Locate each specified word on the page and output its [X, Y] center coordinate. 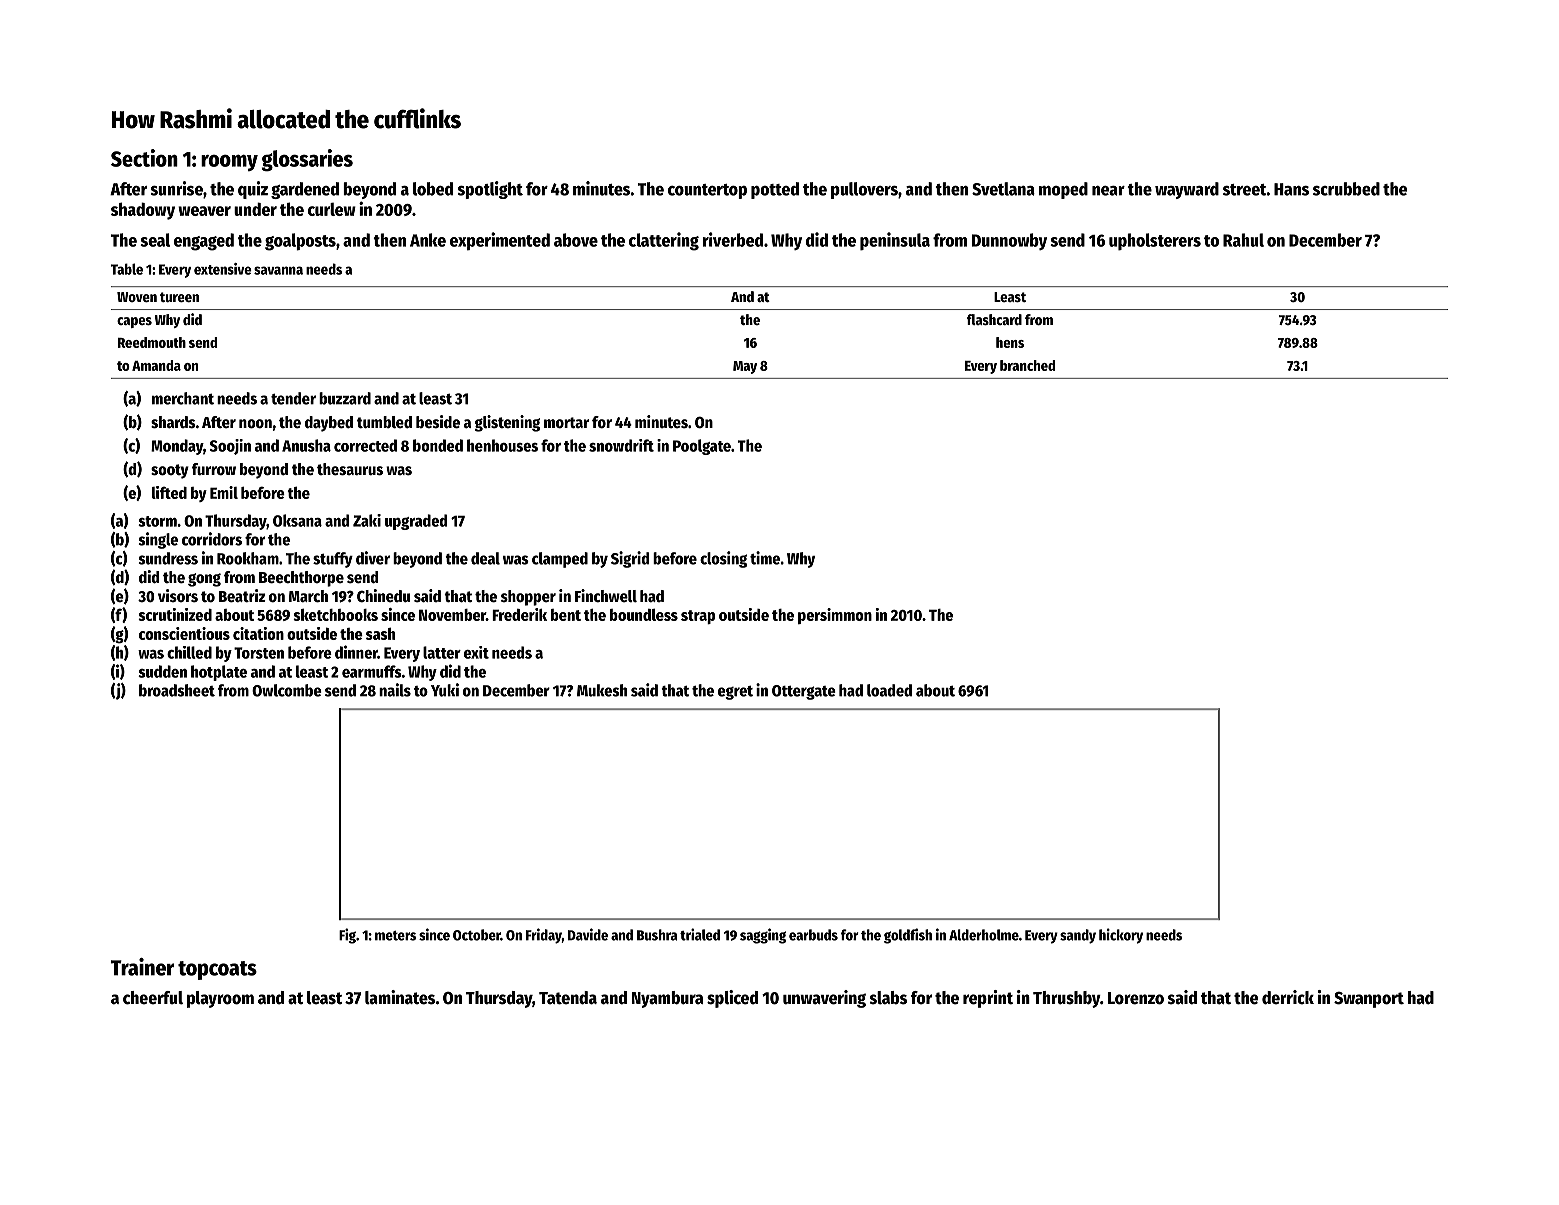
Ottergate [804, 692]
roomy [229, 163]
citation [258, 633]
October [477, 935]
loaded [889, 690]
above [576, 240]
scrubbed [1346, 189]
